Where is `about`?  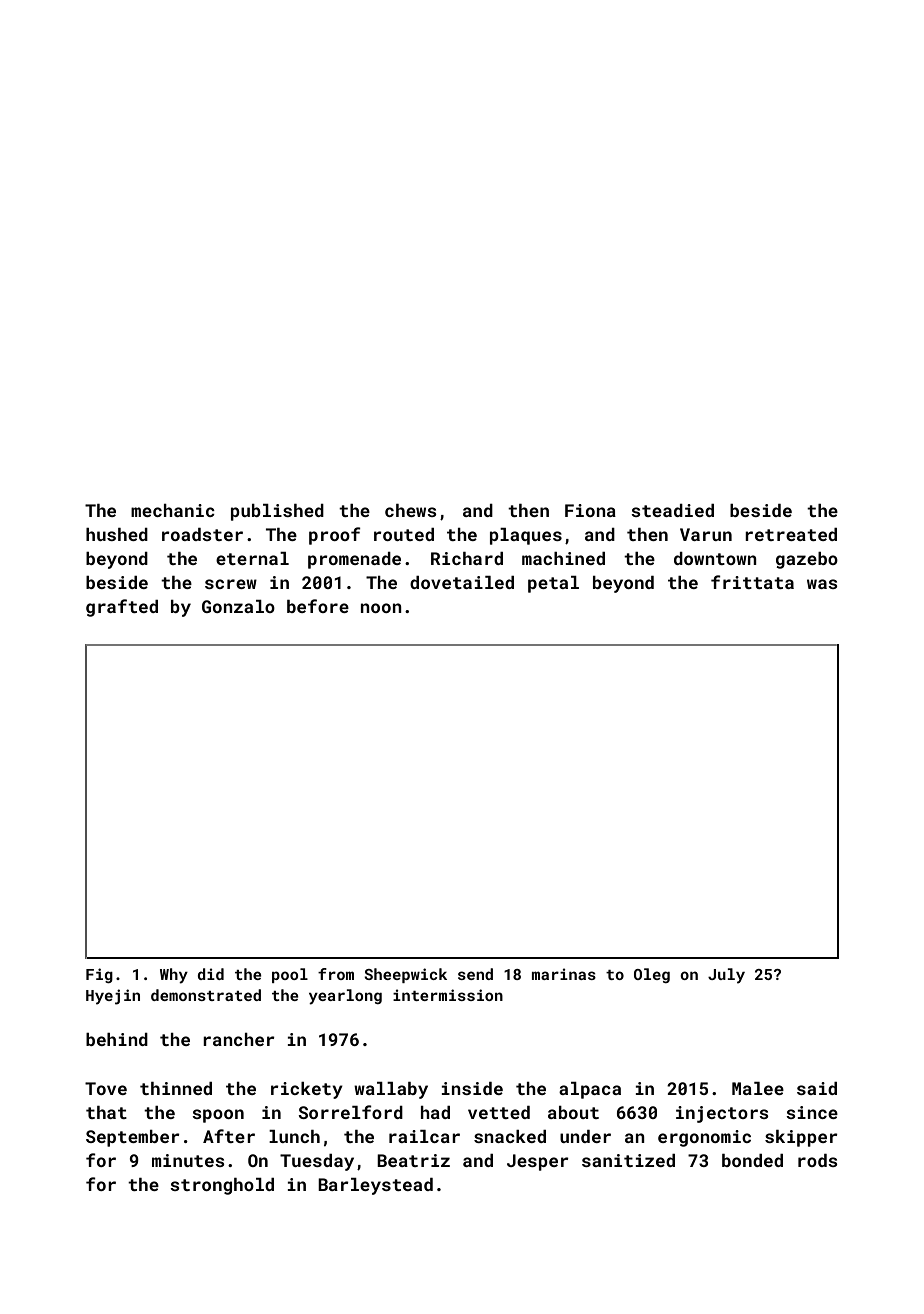 about is located at coordinates (573, 1112).
